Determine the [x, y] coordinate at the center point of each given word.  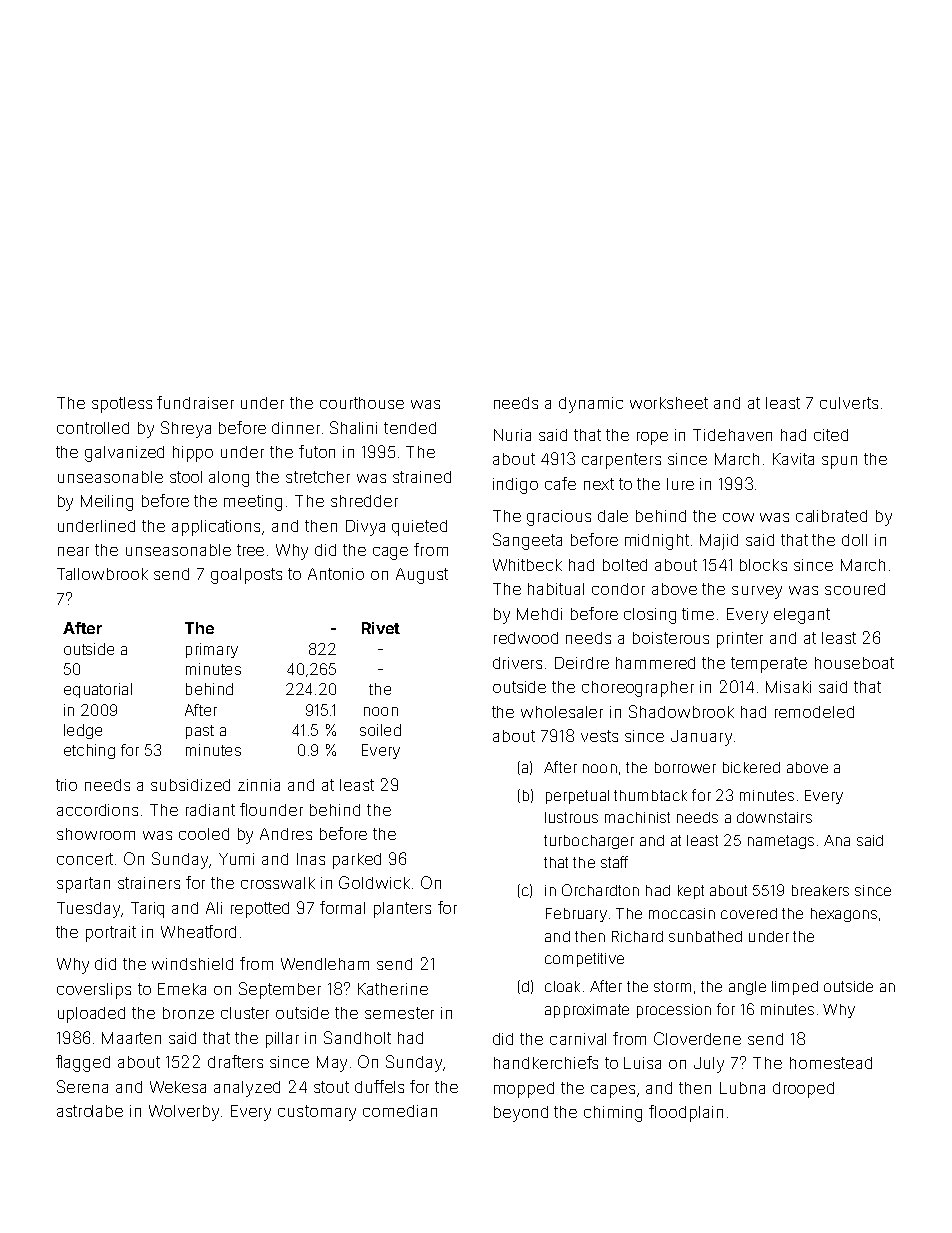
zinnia [259, 785]
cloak [562, 986]
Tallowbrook [102, 574]
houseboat [854, 663]
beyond [521, 1114]
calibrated [831, 516]
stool [186, 477]
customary [317, 1113]
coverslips [94, 991]
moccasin [682, 913]
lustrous [571, 817]
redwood [526, 638]
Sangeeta [527, 541]
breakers [820, 890]
